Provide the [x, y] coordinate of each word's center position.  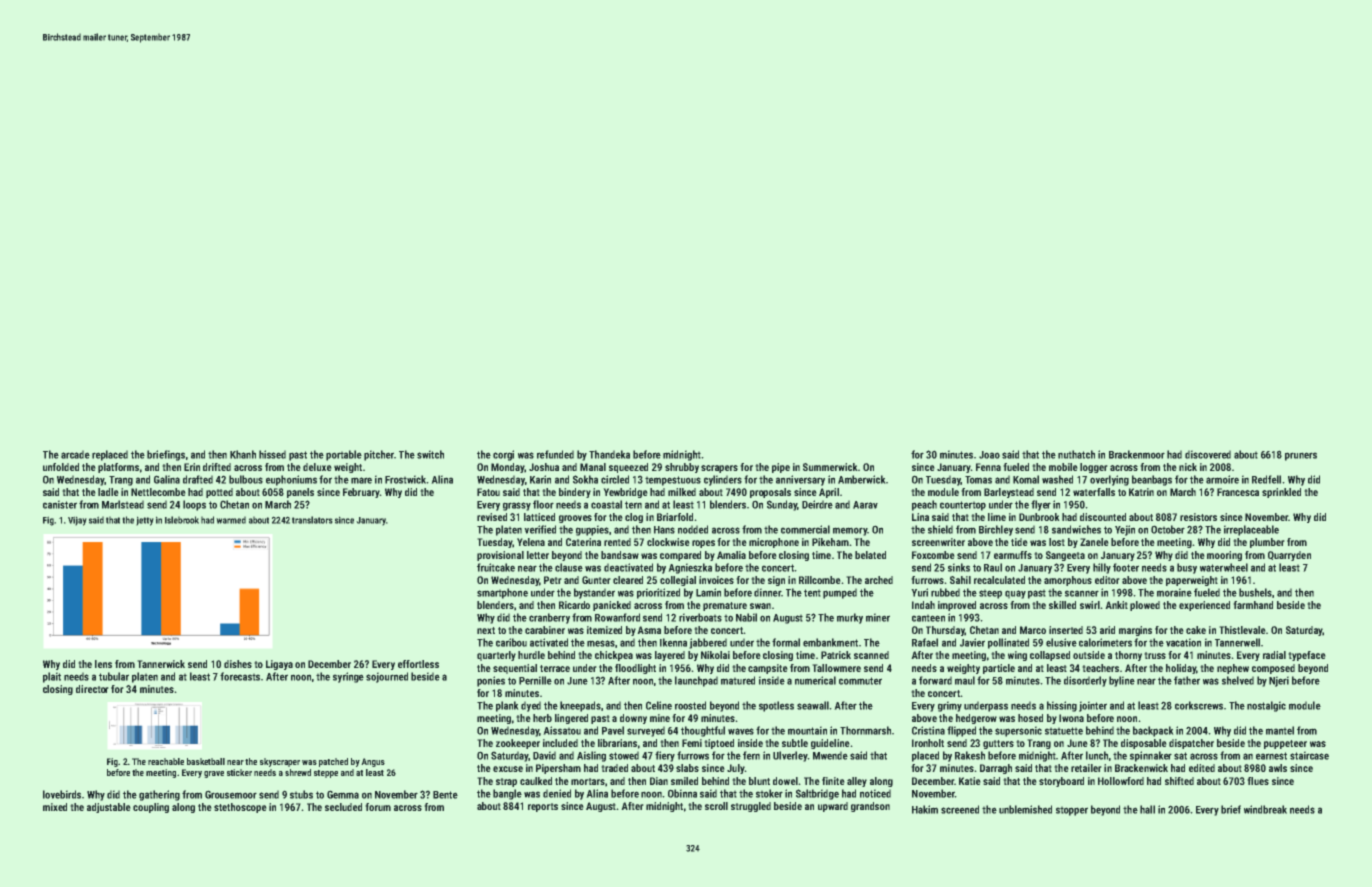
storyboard [1061, 782]
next [486, 630]
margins [1135, 631]
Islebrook [182, 520]
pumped [840, 593]
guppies [592, 530]
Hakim [925, 809]
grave [214, 774]
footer [1126, 567]
